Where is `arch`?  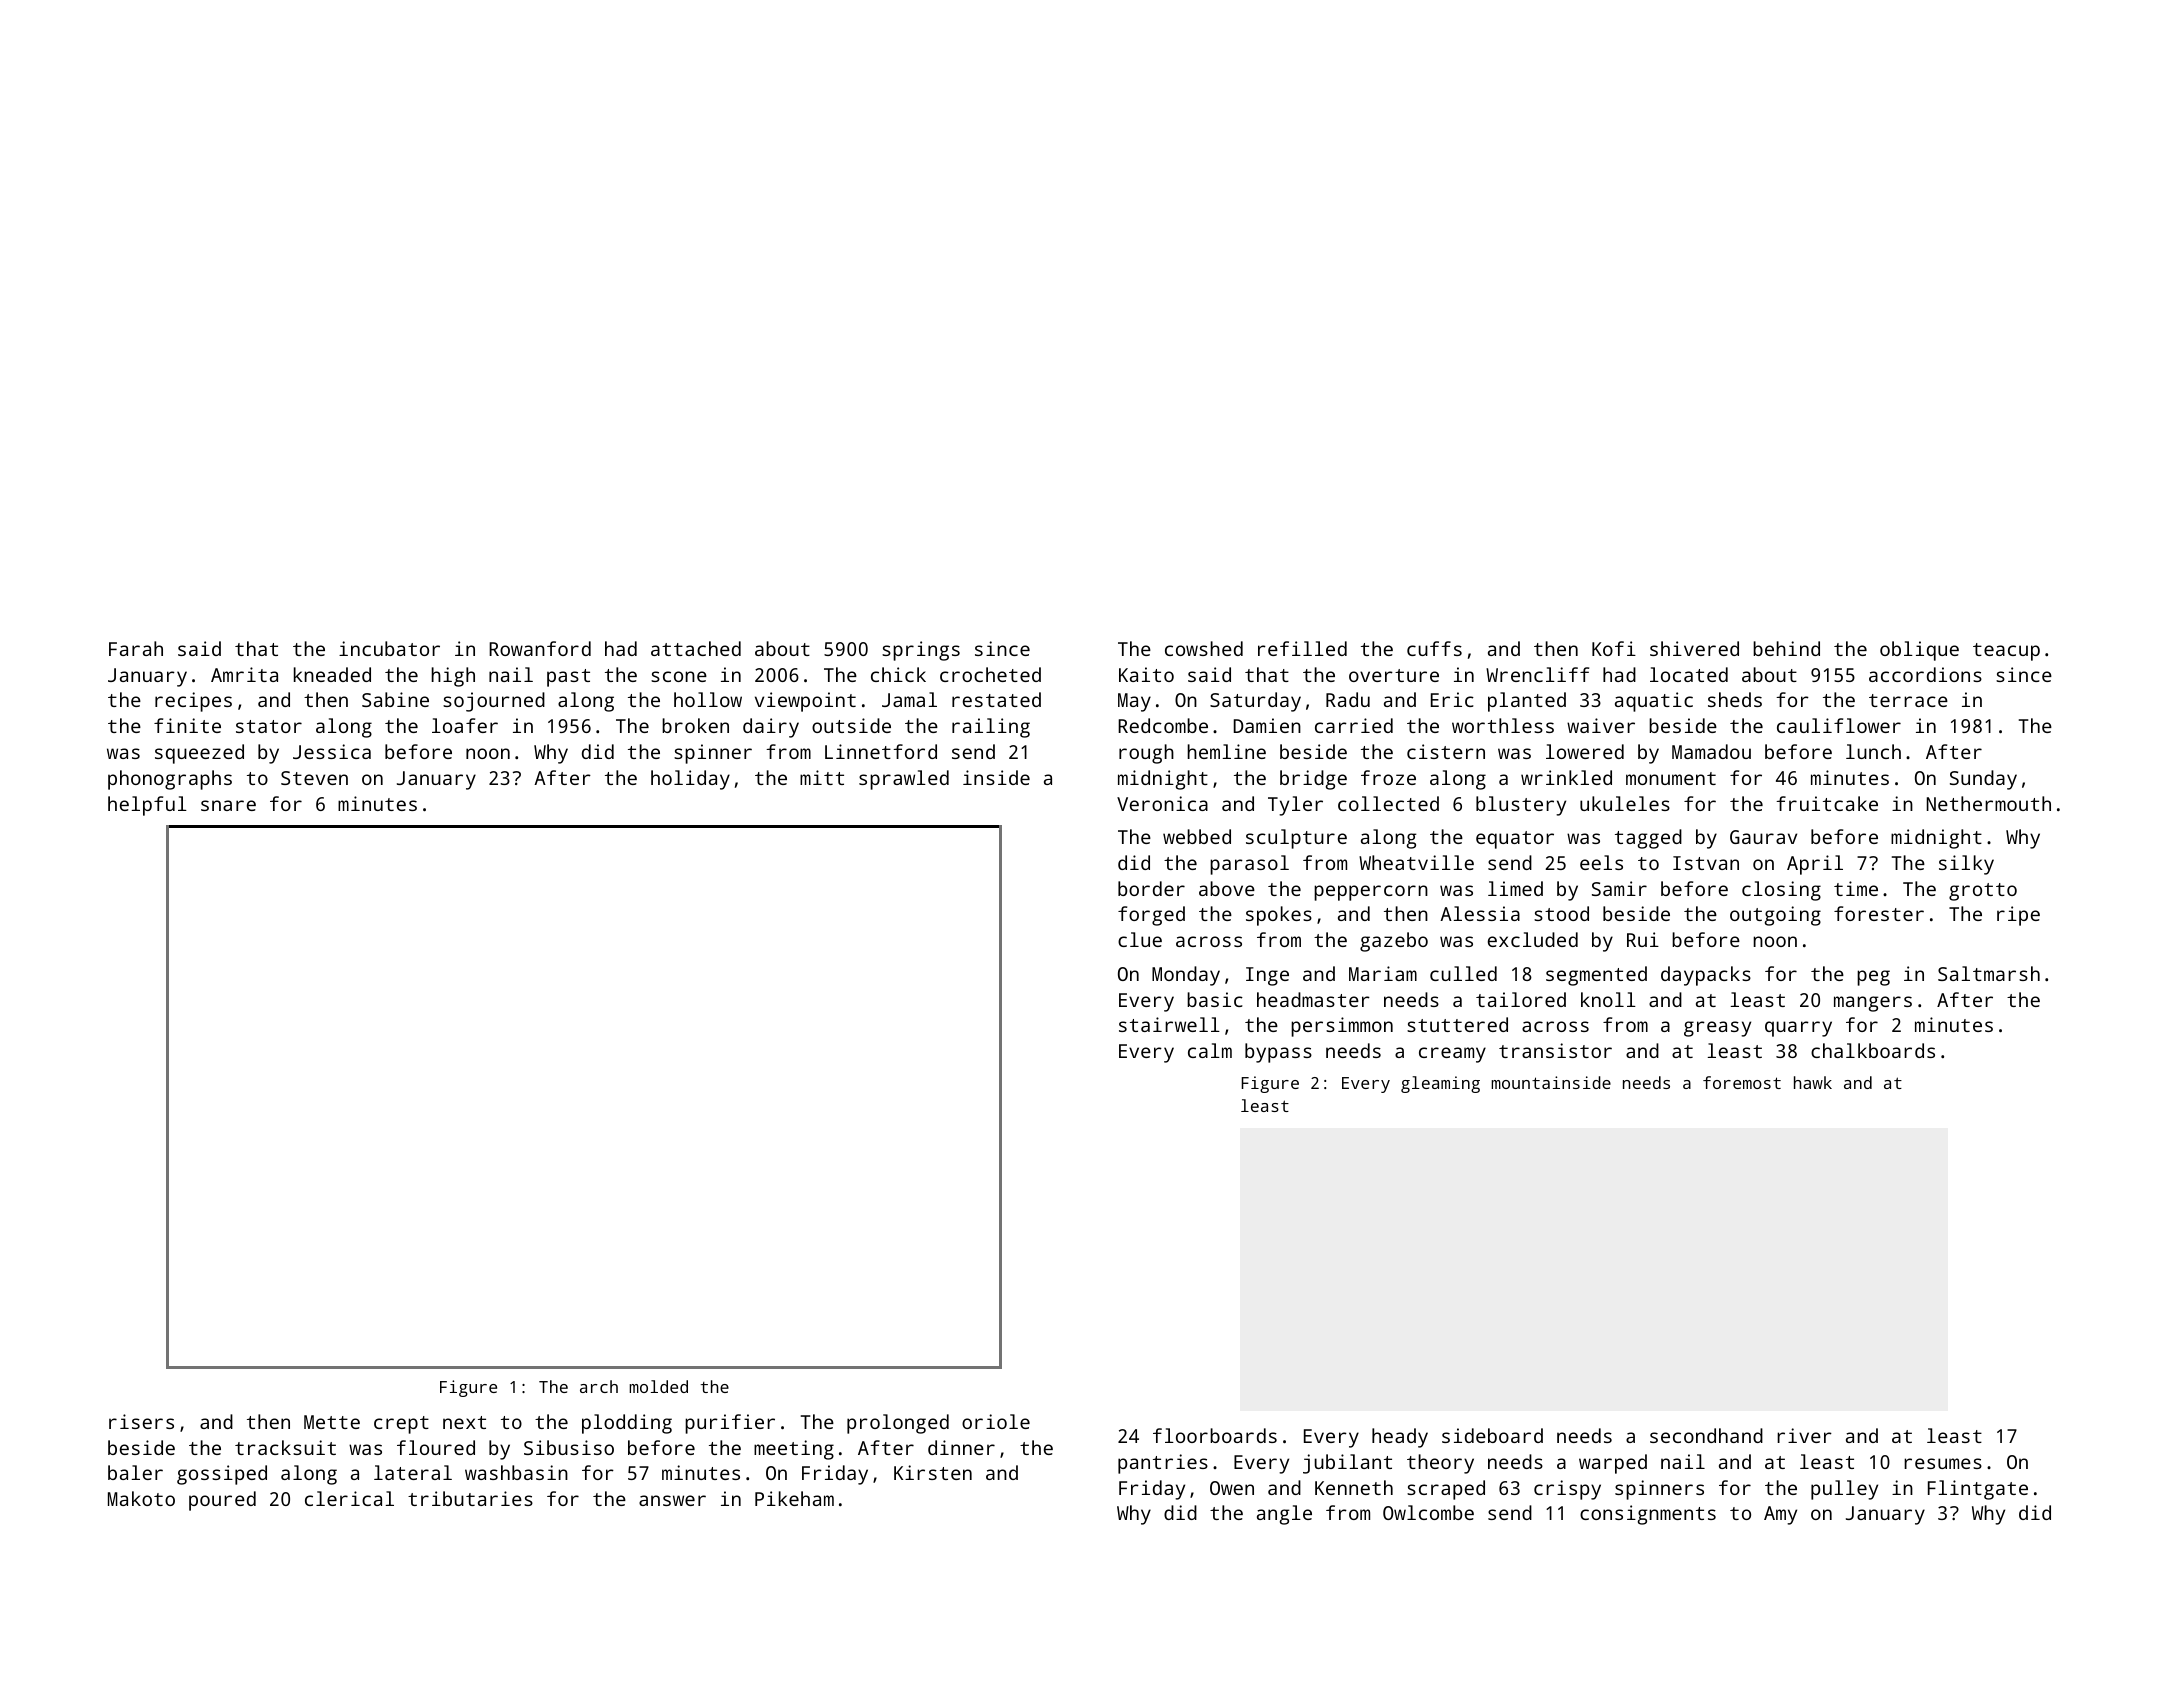
arch is located at coordinates (599, 1386).
